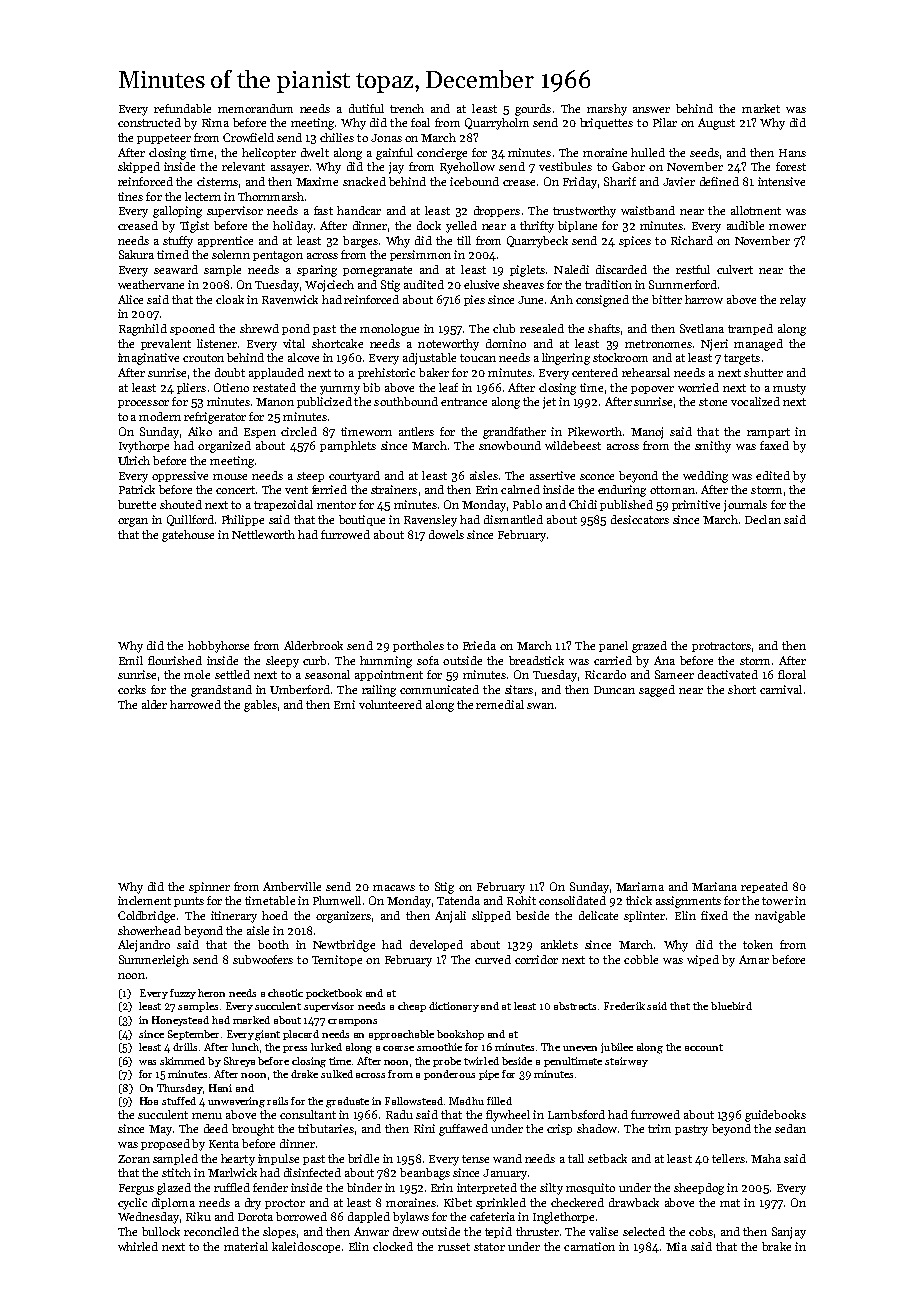 This screenshot has height=1308, width=924. What do you see at coordinates (194, 227) in the screenshot?
I see `Tigist` at bounding box center [194, 227].
